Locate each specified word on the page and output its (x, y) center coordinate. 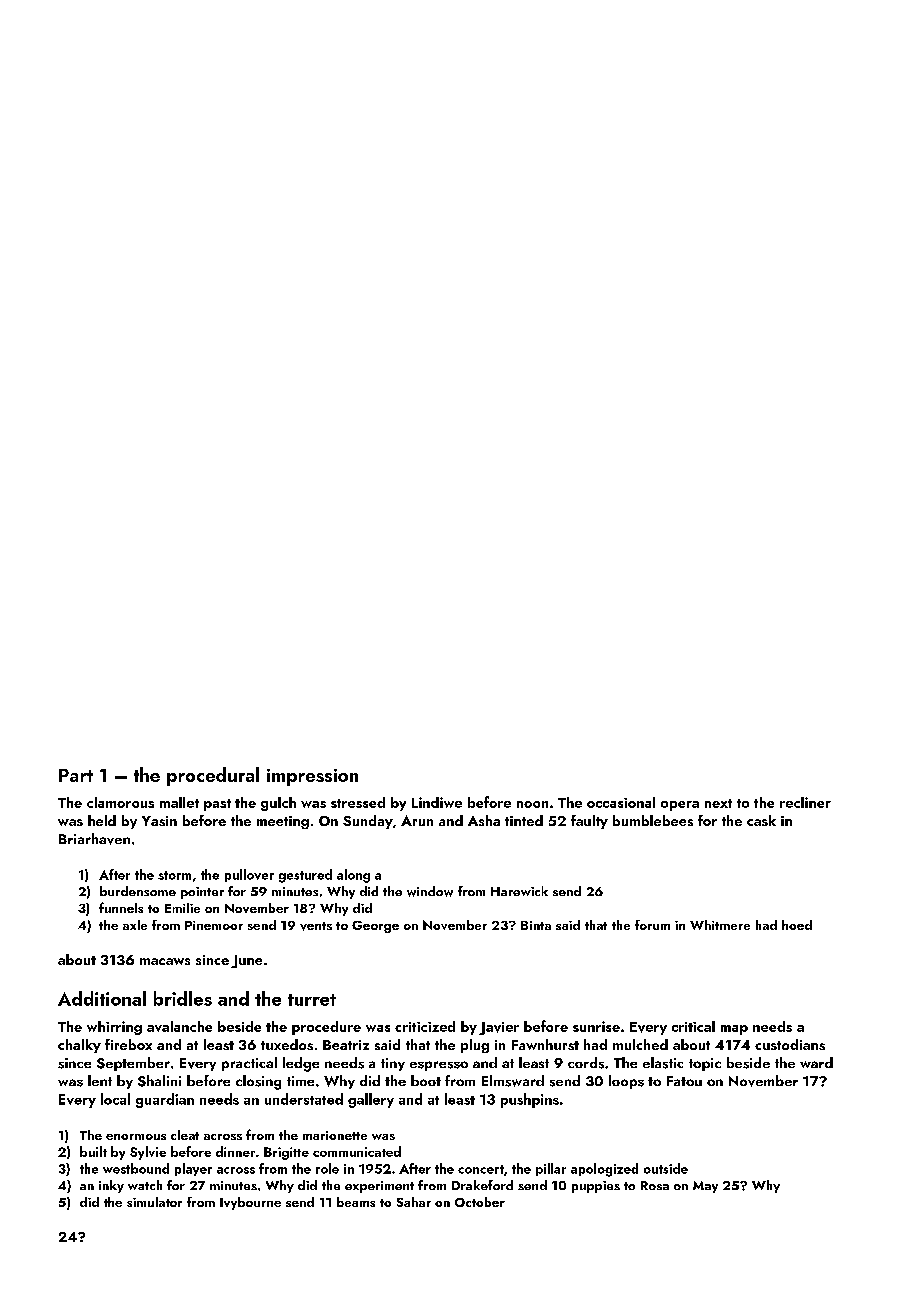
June (246, 961)
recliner (805, 802)
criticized (425, 1026)
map (734, 1030)
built (93, 1151)
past (217, 805)
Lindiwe (437, 802)
